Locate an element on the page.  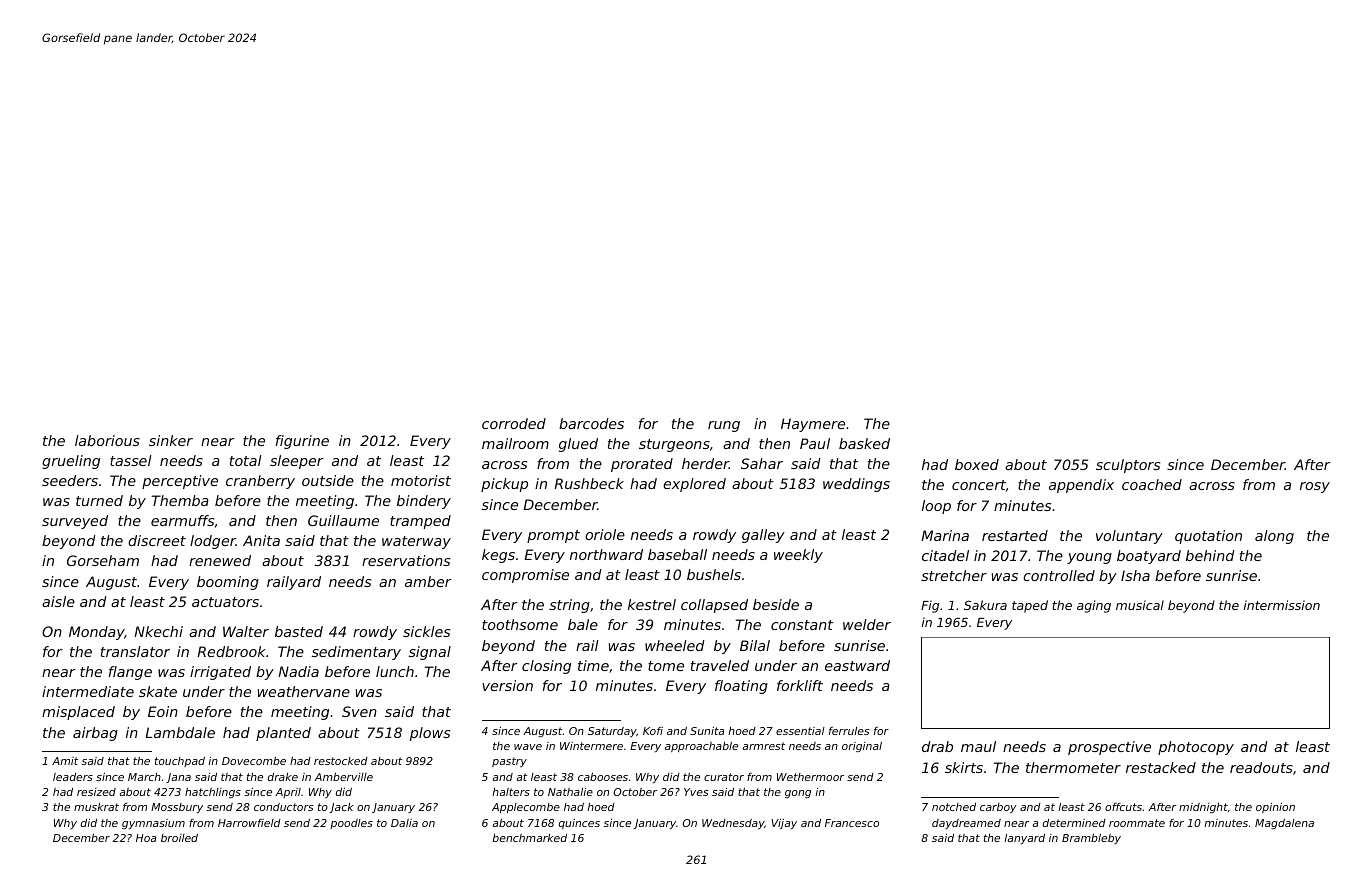
Haymere is located at coordinates (813, 425).
